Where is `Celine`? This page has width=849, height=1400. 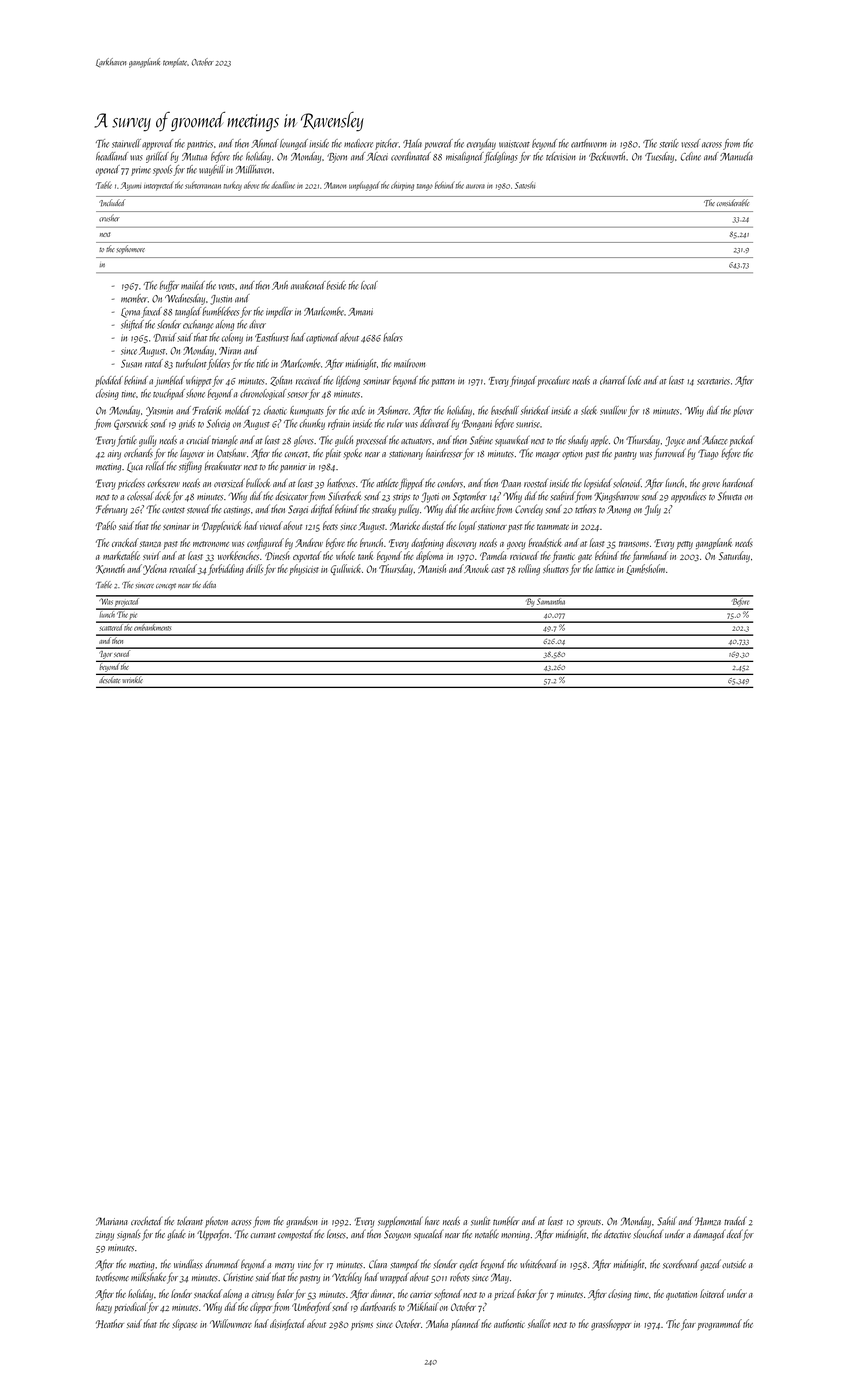
Celine is located at coordinates (691, 156).
